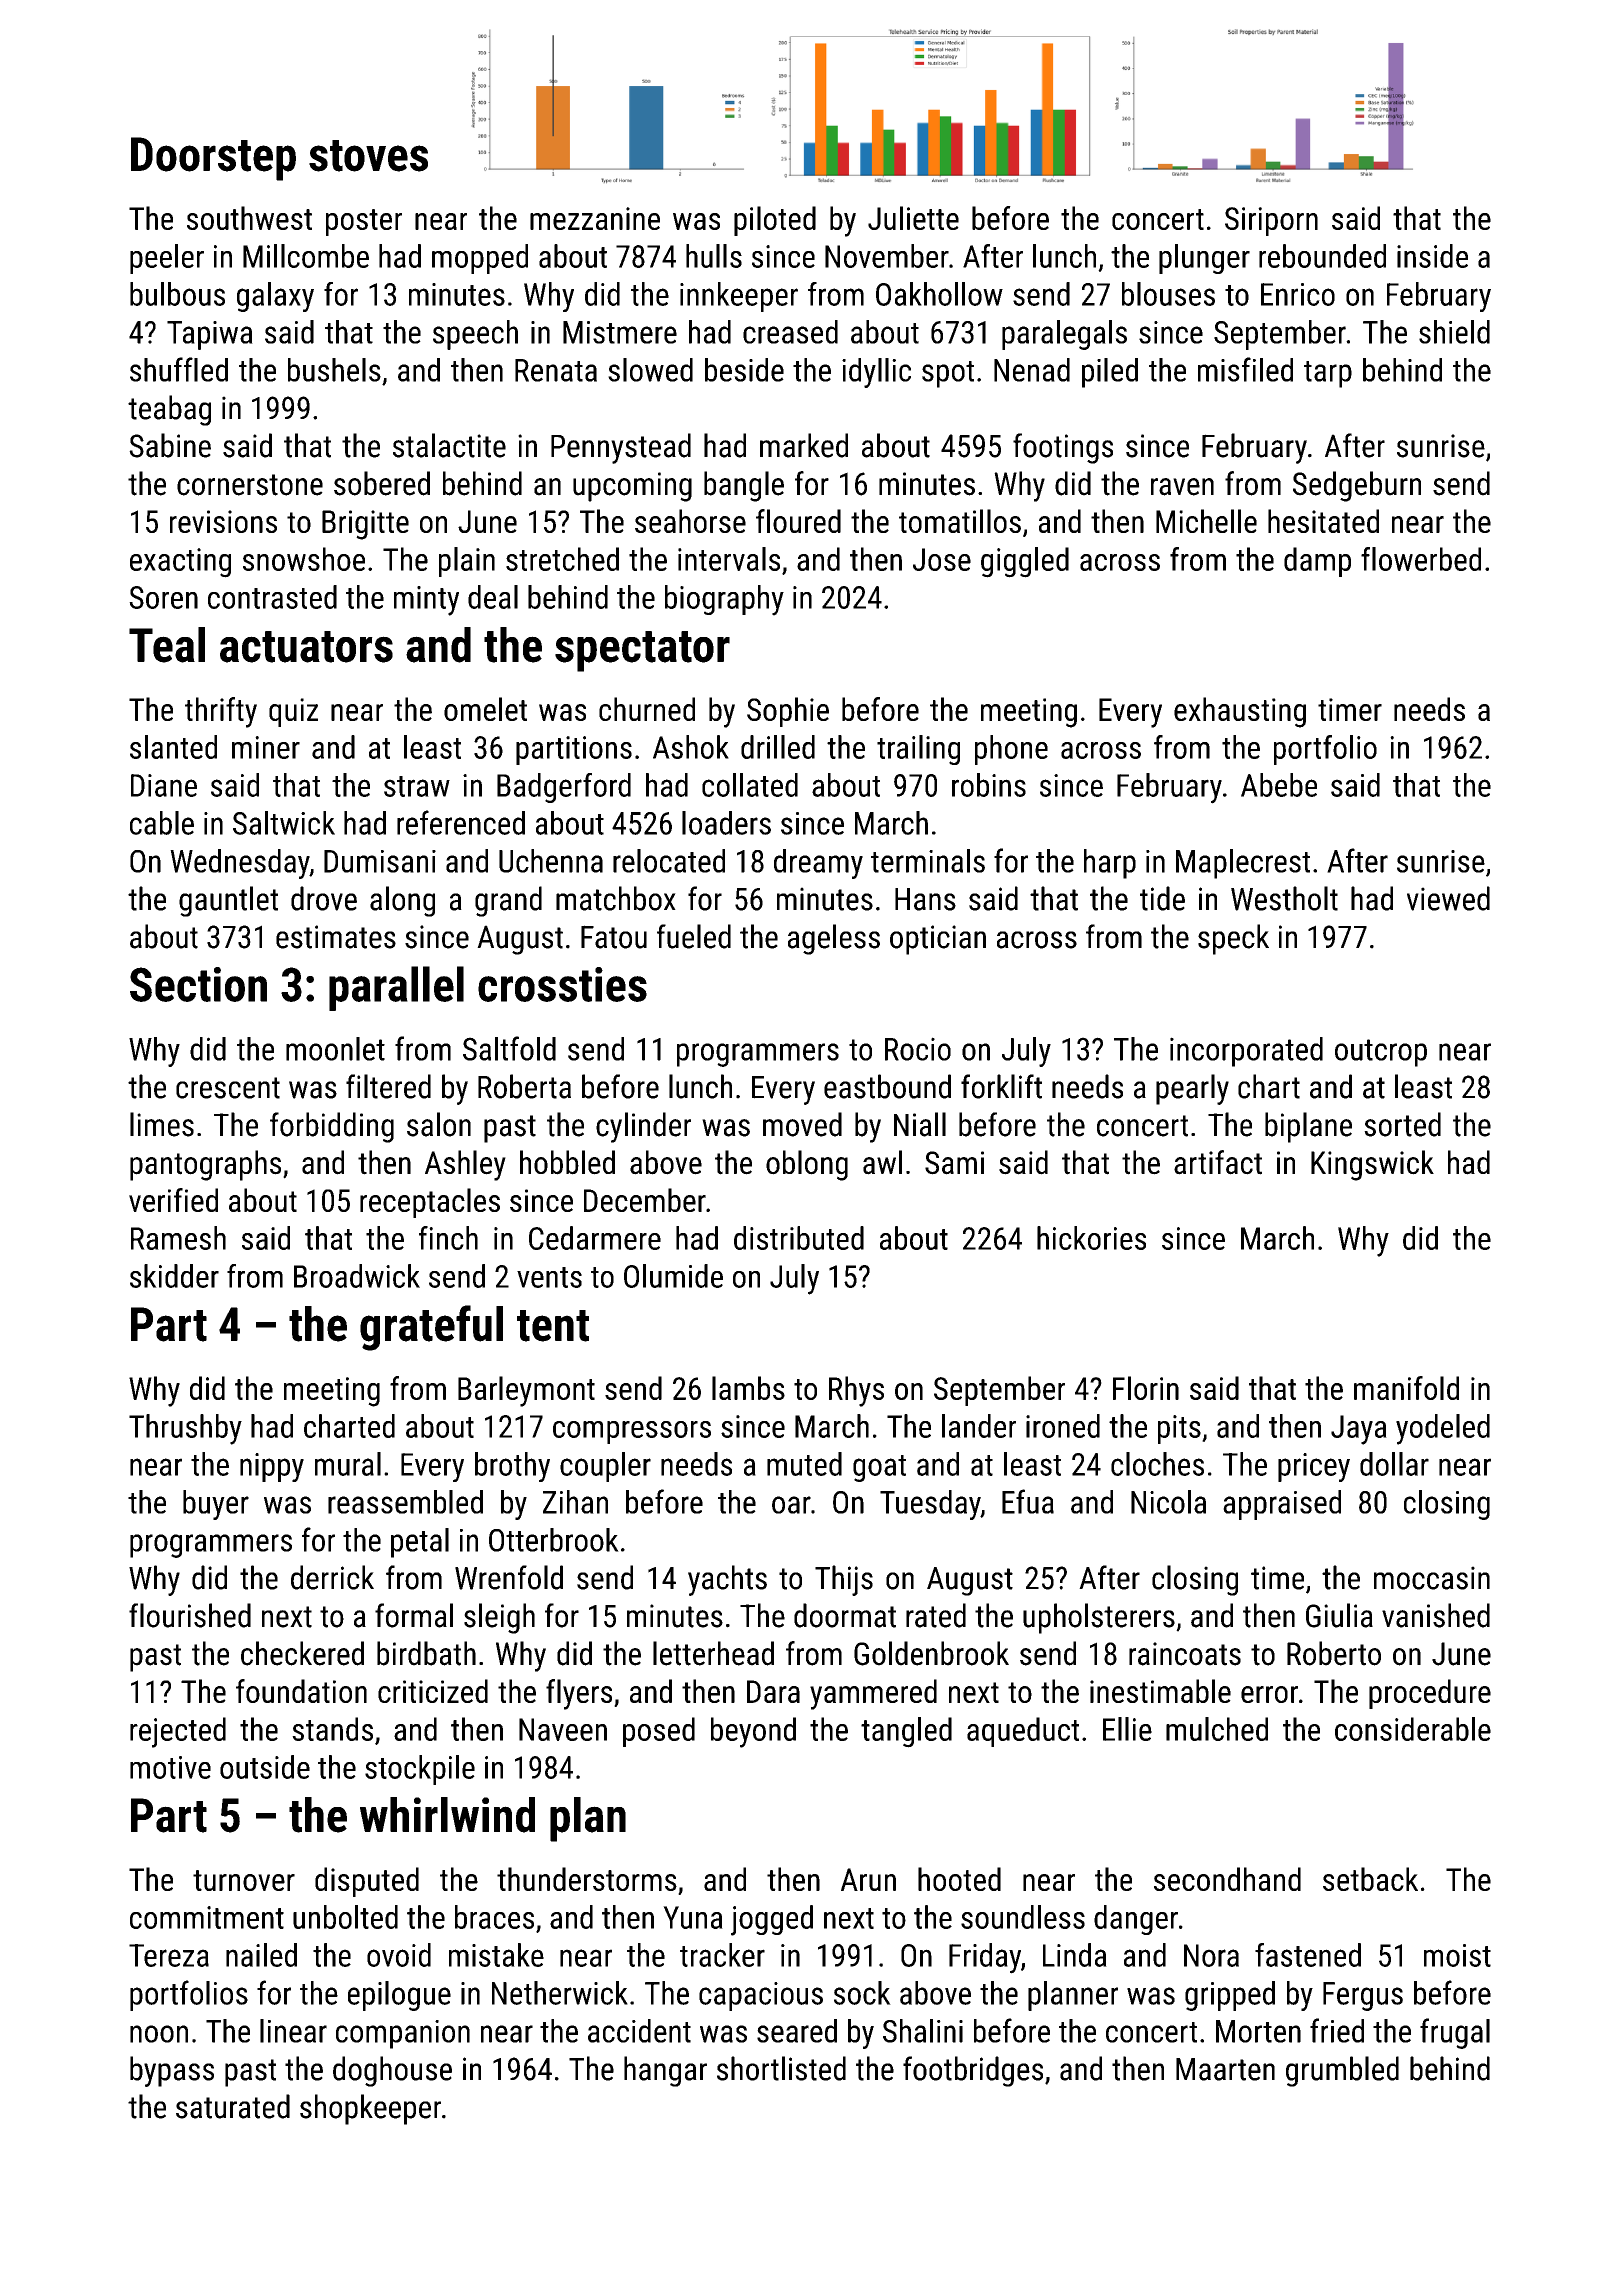 This screenshot has height=2292, width=1620. I want to click on harp, so click(1110, 864).
